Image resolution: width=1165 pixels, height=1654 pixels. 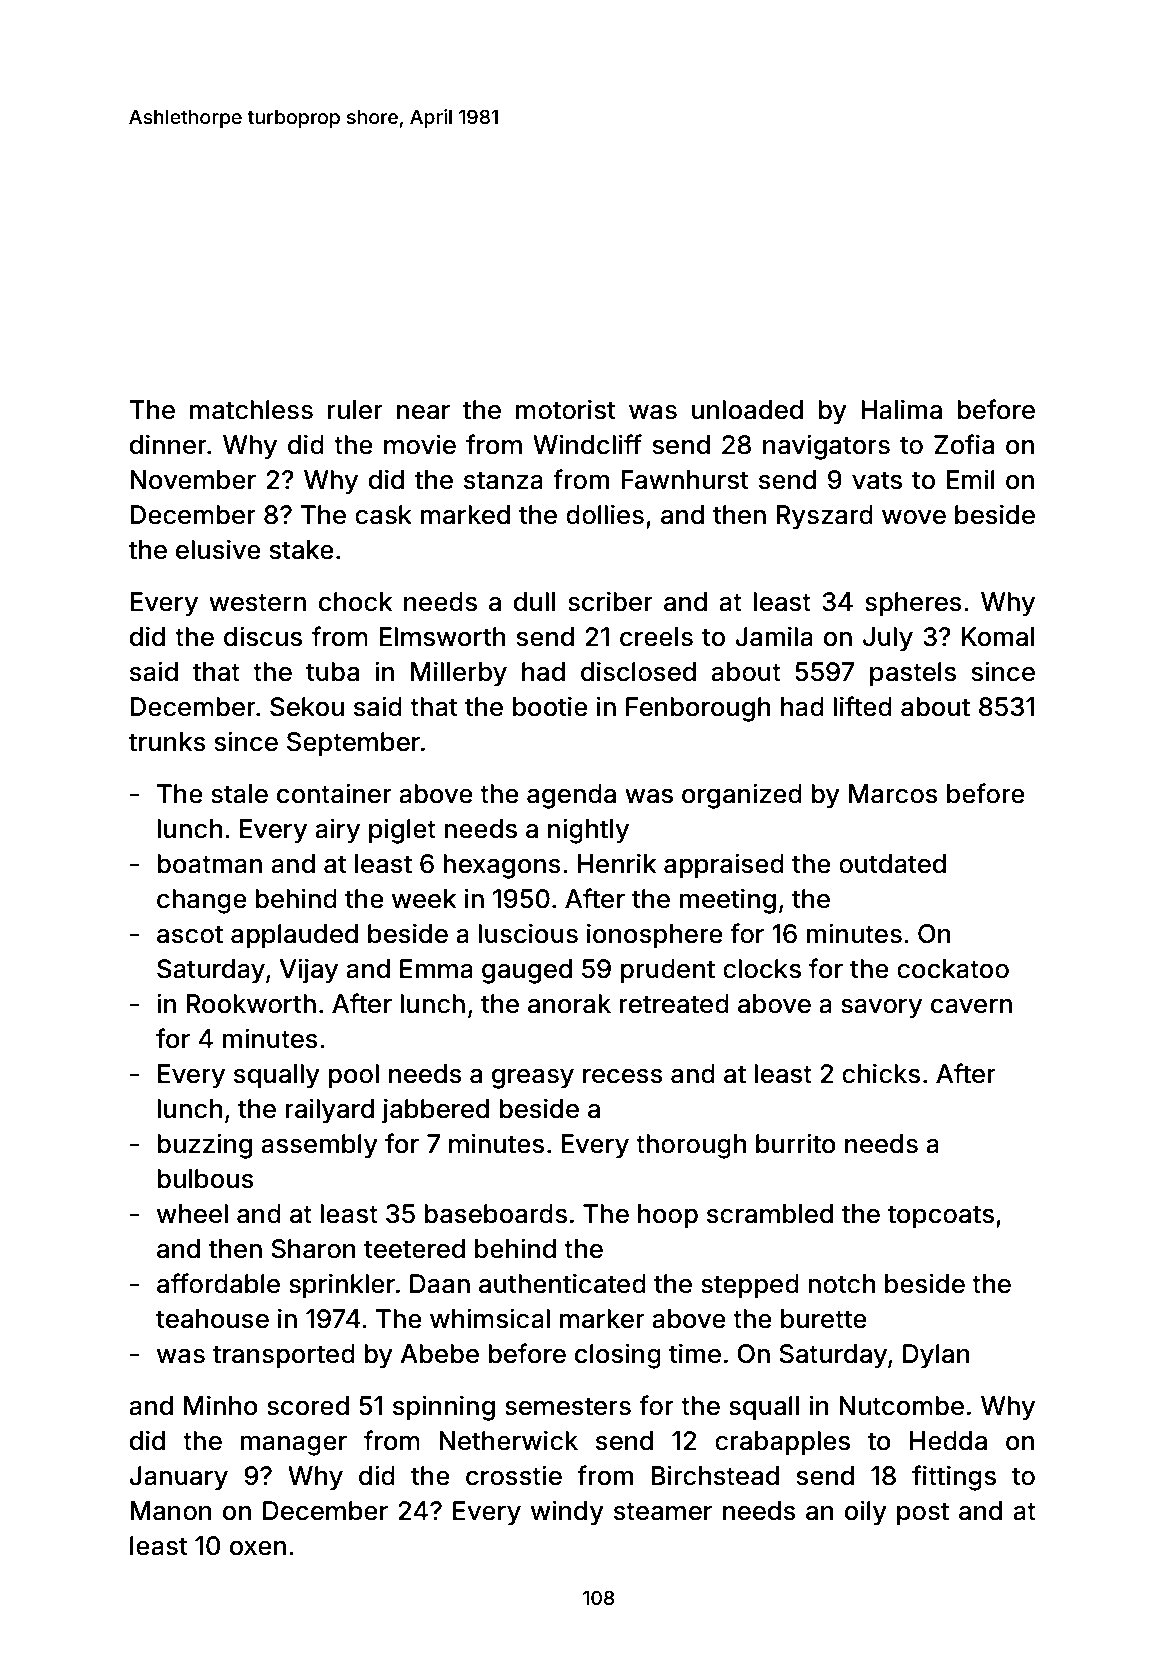 I want to click on Fawnhurst, so click(x=684, y=480).
